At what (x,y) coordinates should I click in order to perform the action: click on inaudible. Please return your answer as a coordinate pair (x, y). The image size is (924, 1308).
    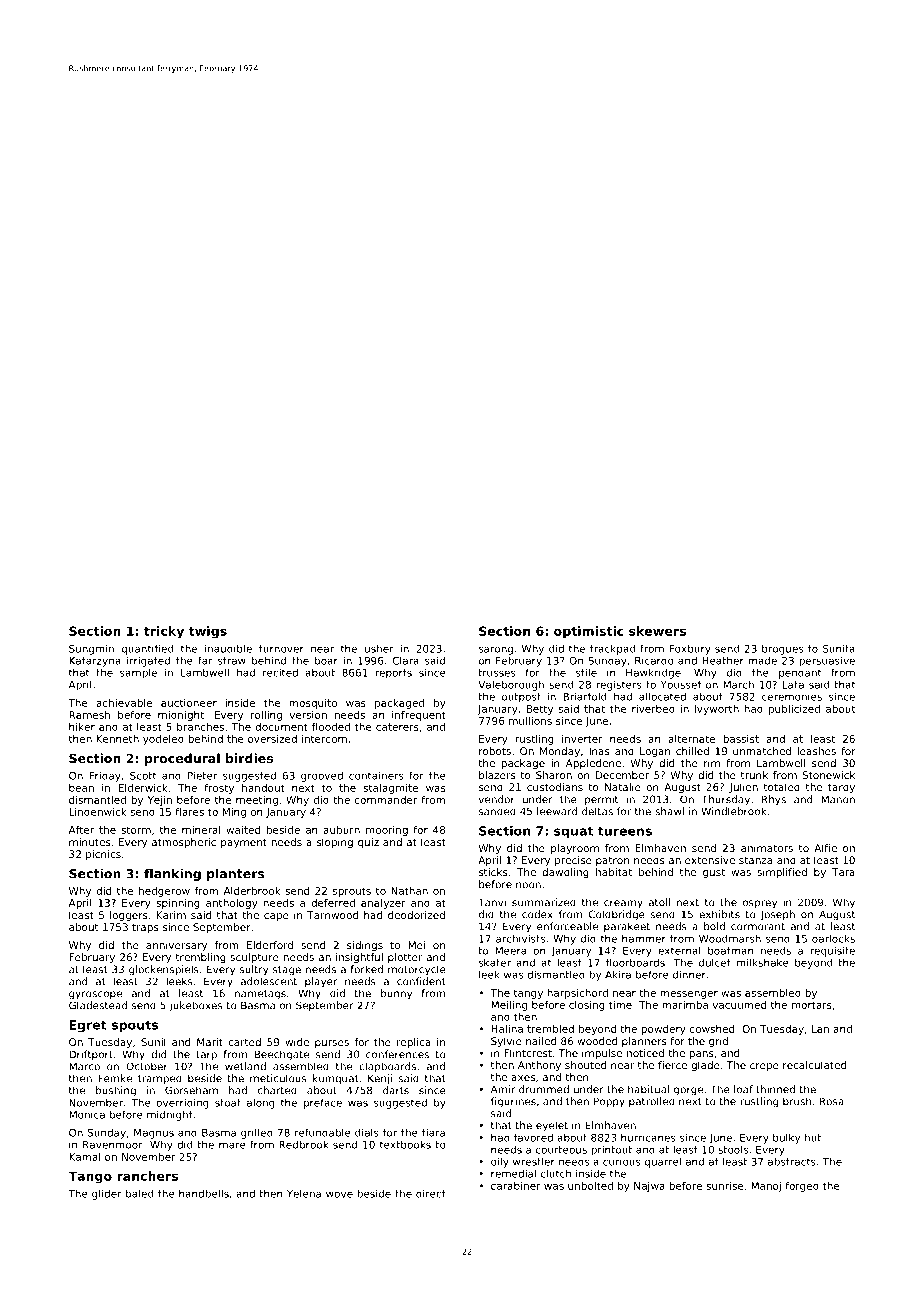
    Looking at the image, I should click on (228, 648).
